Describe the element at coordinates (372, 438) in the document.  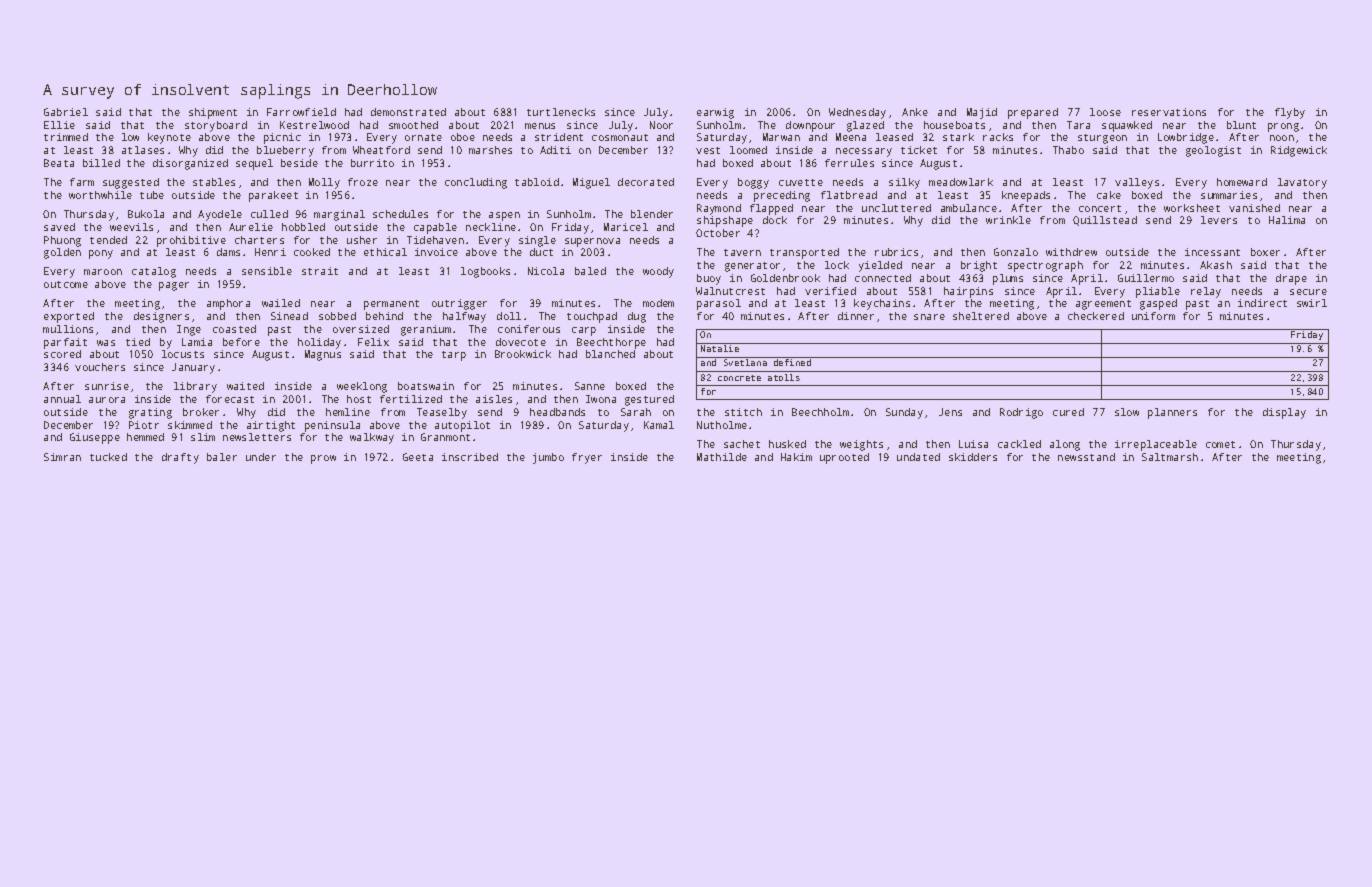
I see `walkway` at that location.
